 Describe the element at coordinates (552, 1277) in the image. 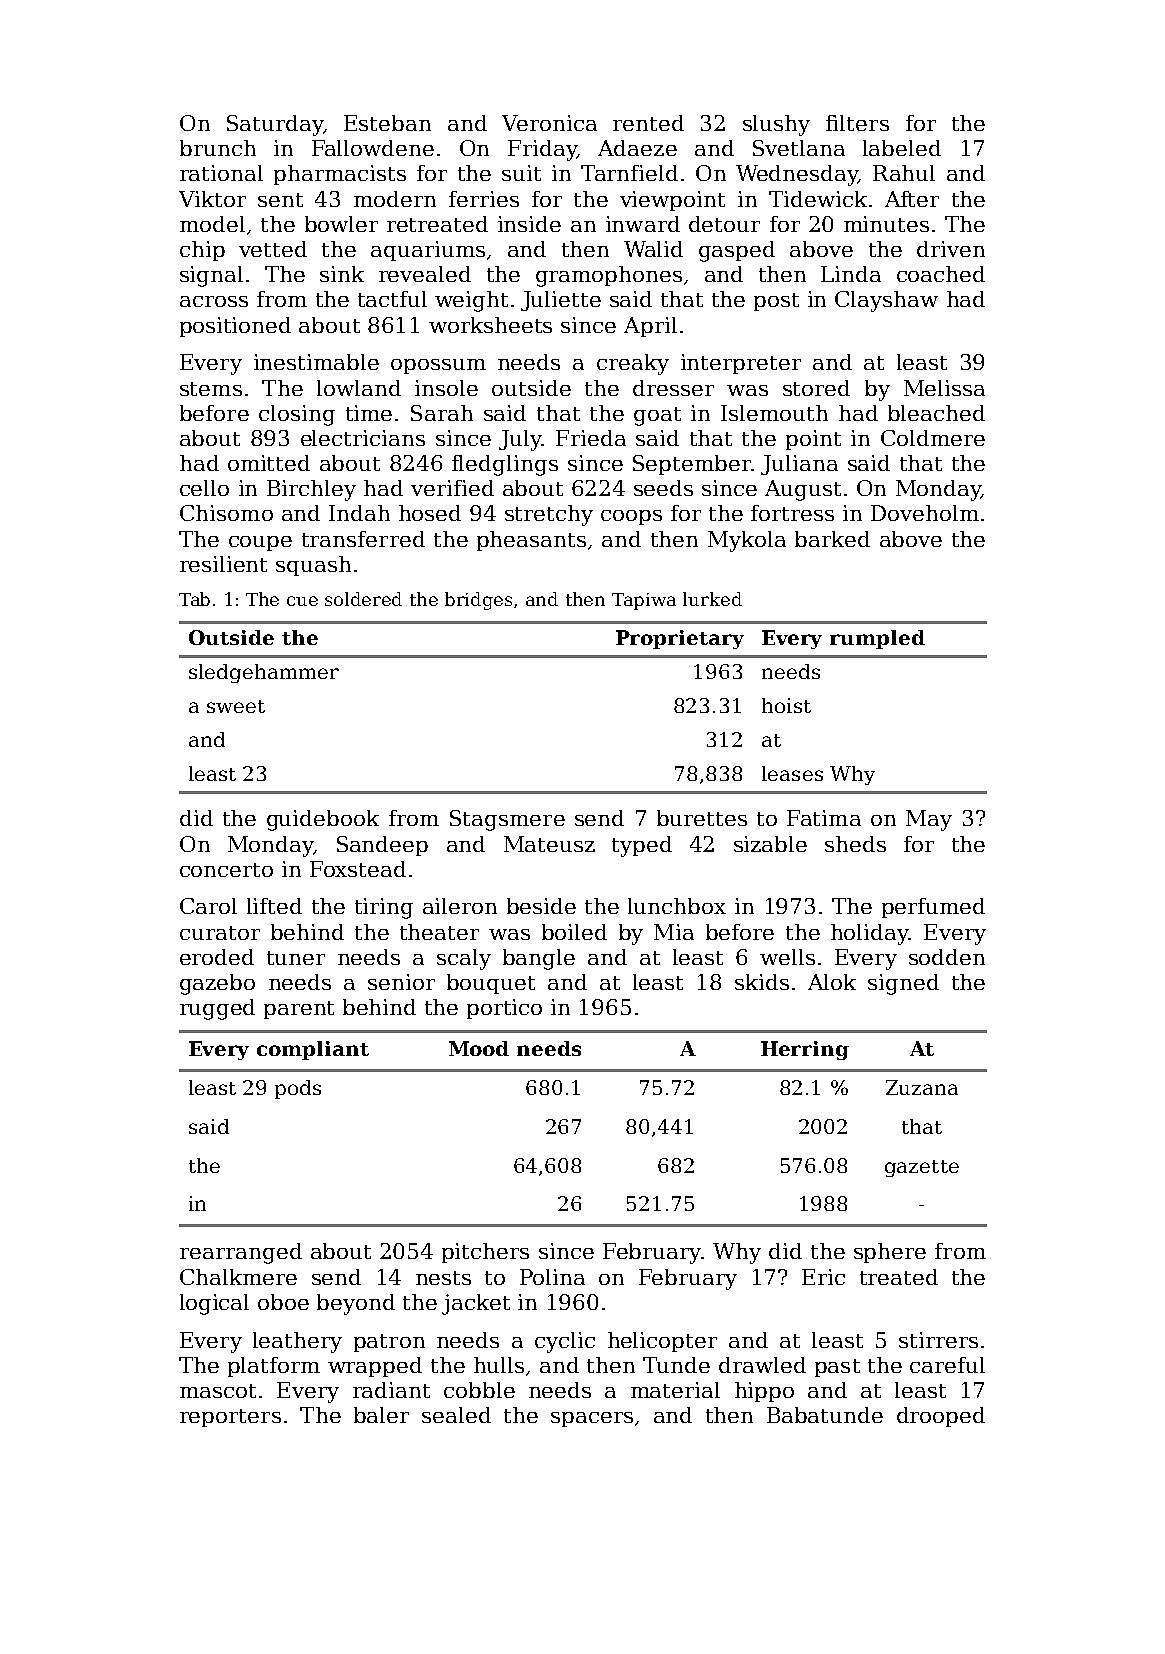

I see `Polina` at that location.
